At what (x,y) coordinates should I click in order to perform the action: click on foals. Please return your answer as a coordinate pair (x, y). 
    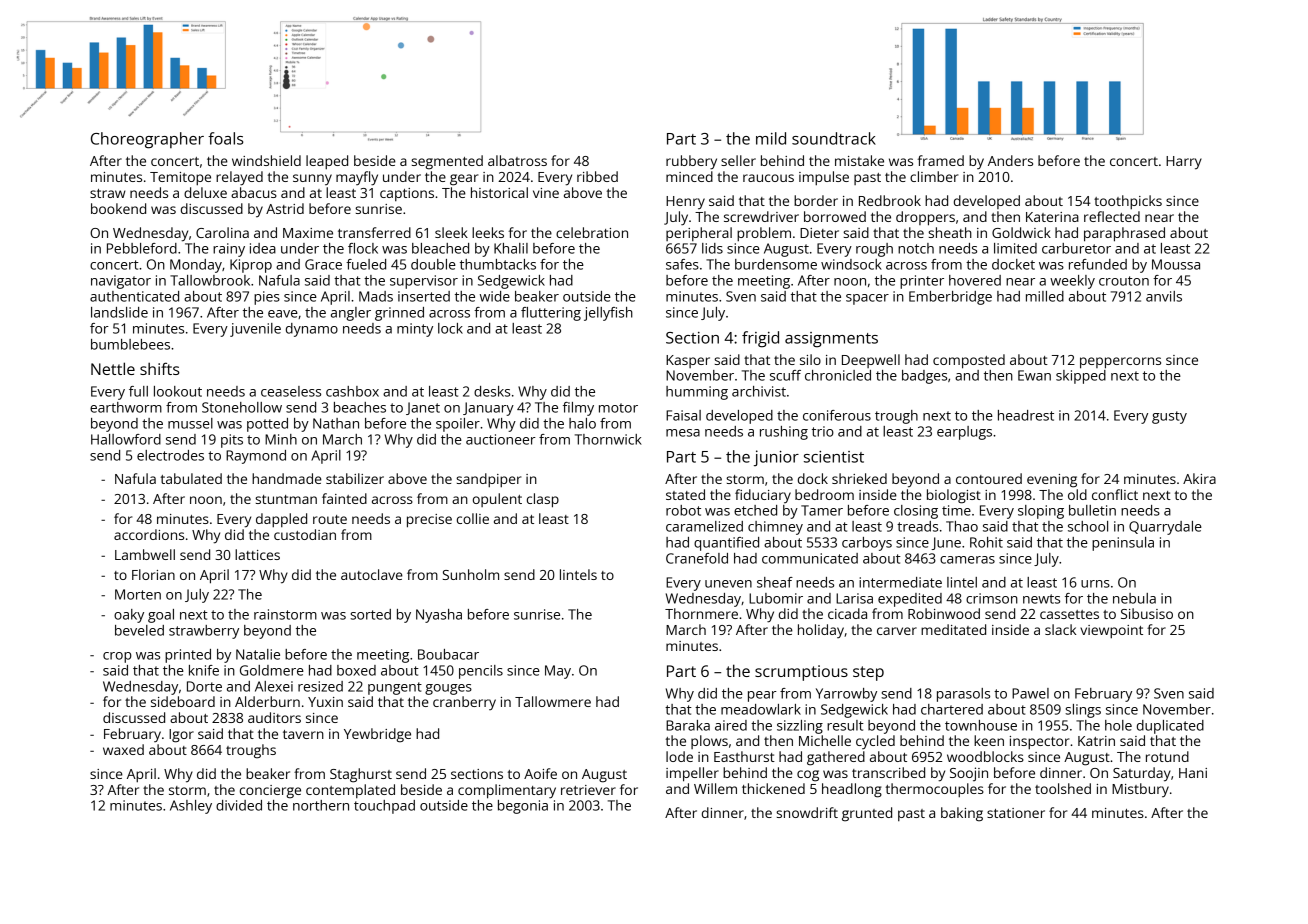
    Looking at the image, I should click on (225, 138).
